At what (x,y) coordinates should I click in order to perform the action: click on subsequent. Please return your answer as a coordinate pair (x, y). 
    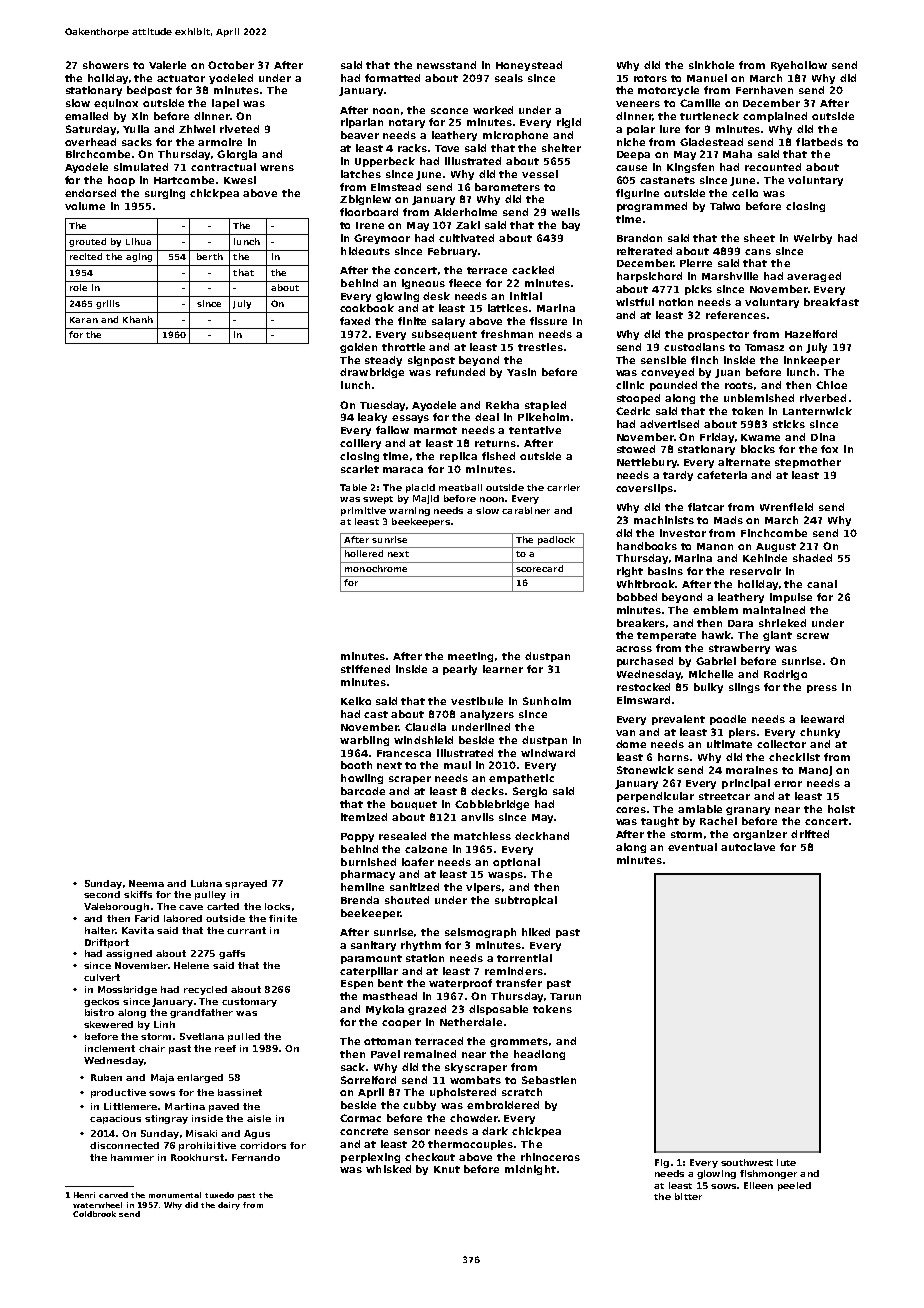
    Looking at the image, I should click on (444, 335).
